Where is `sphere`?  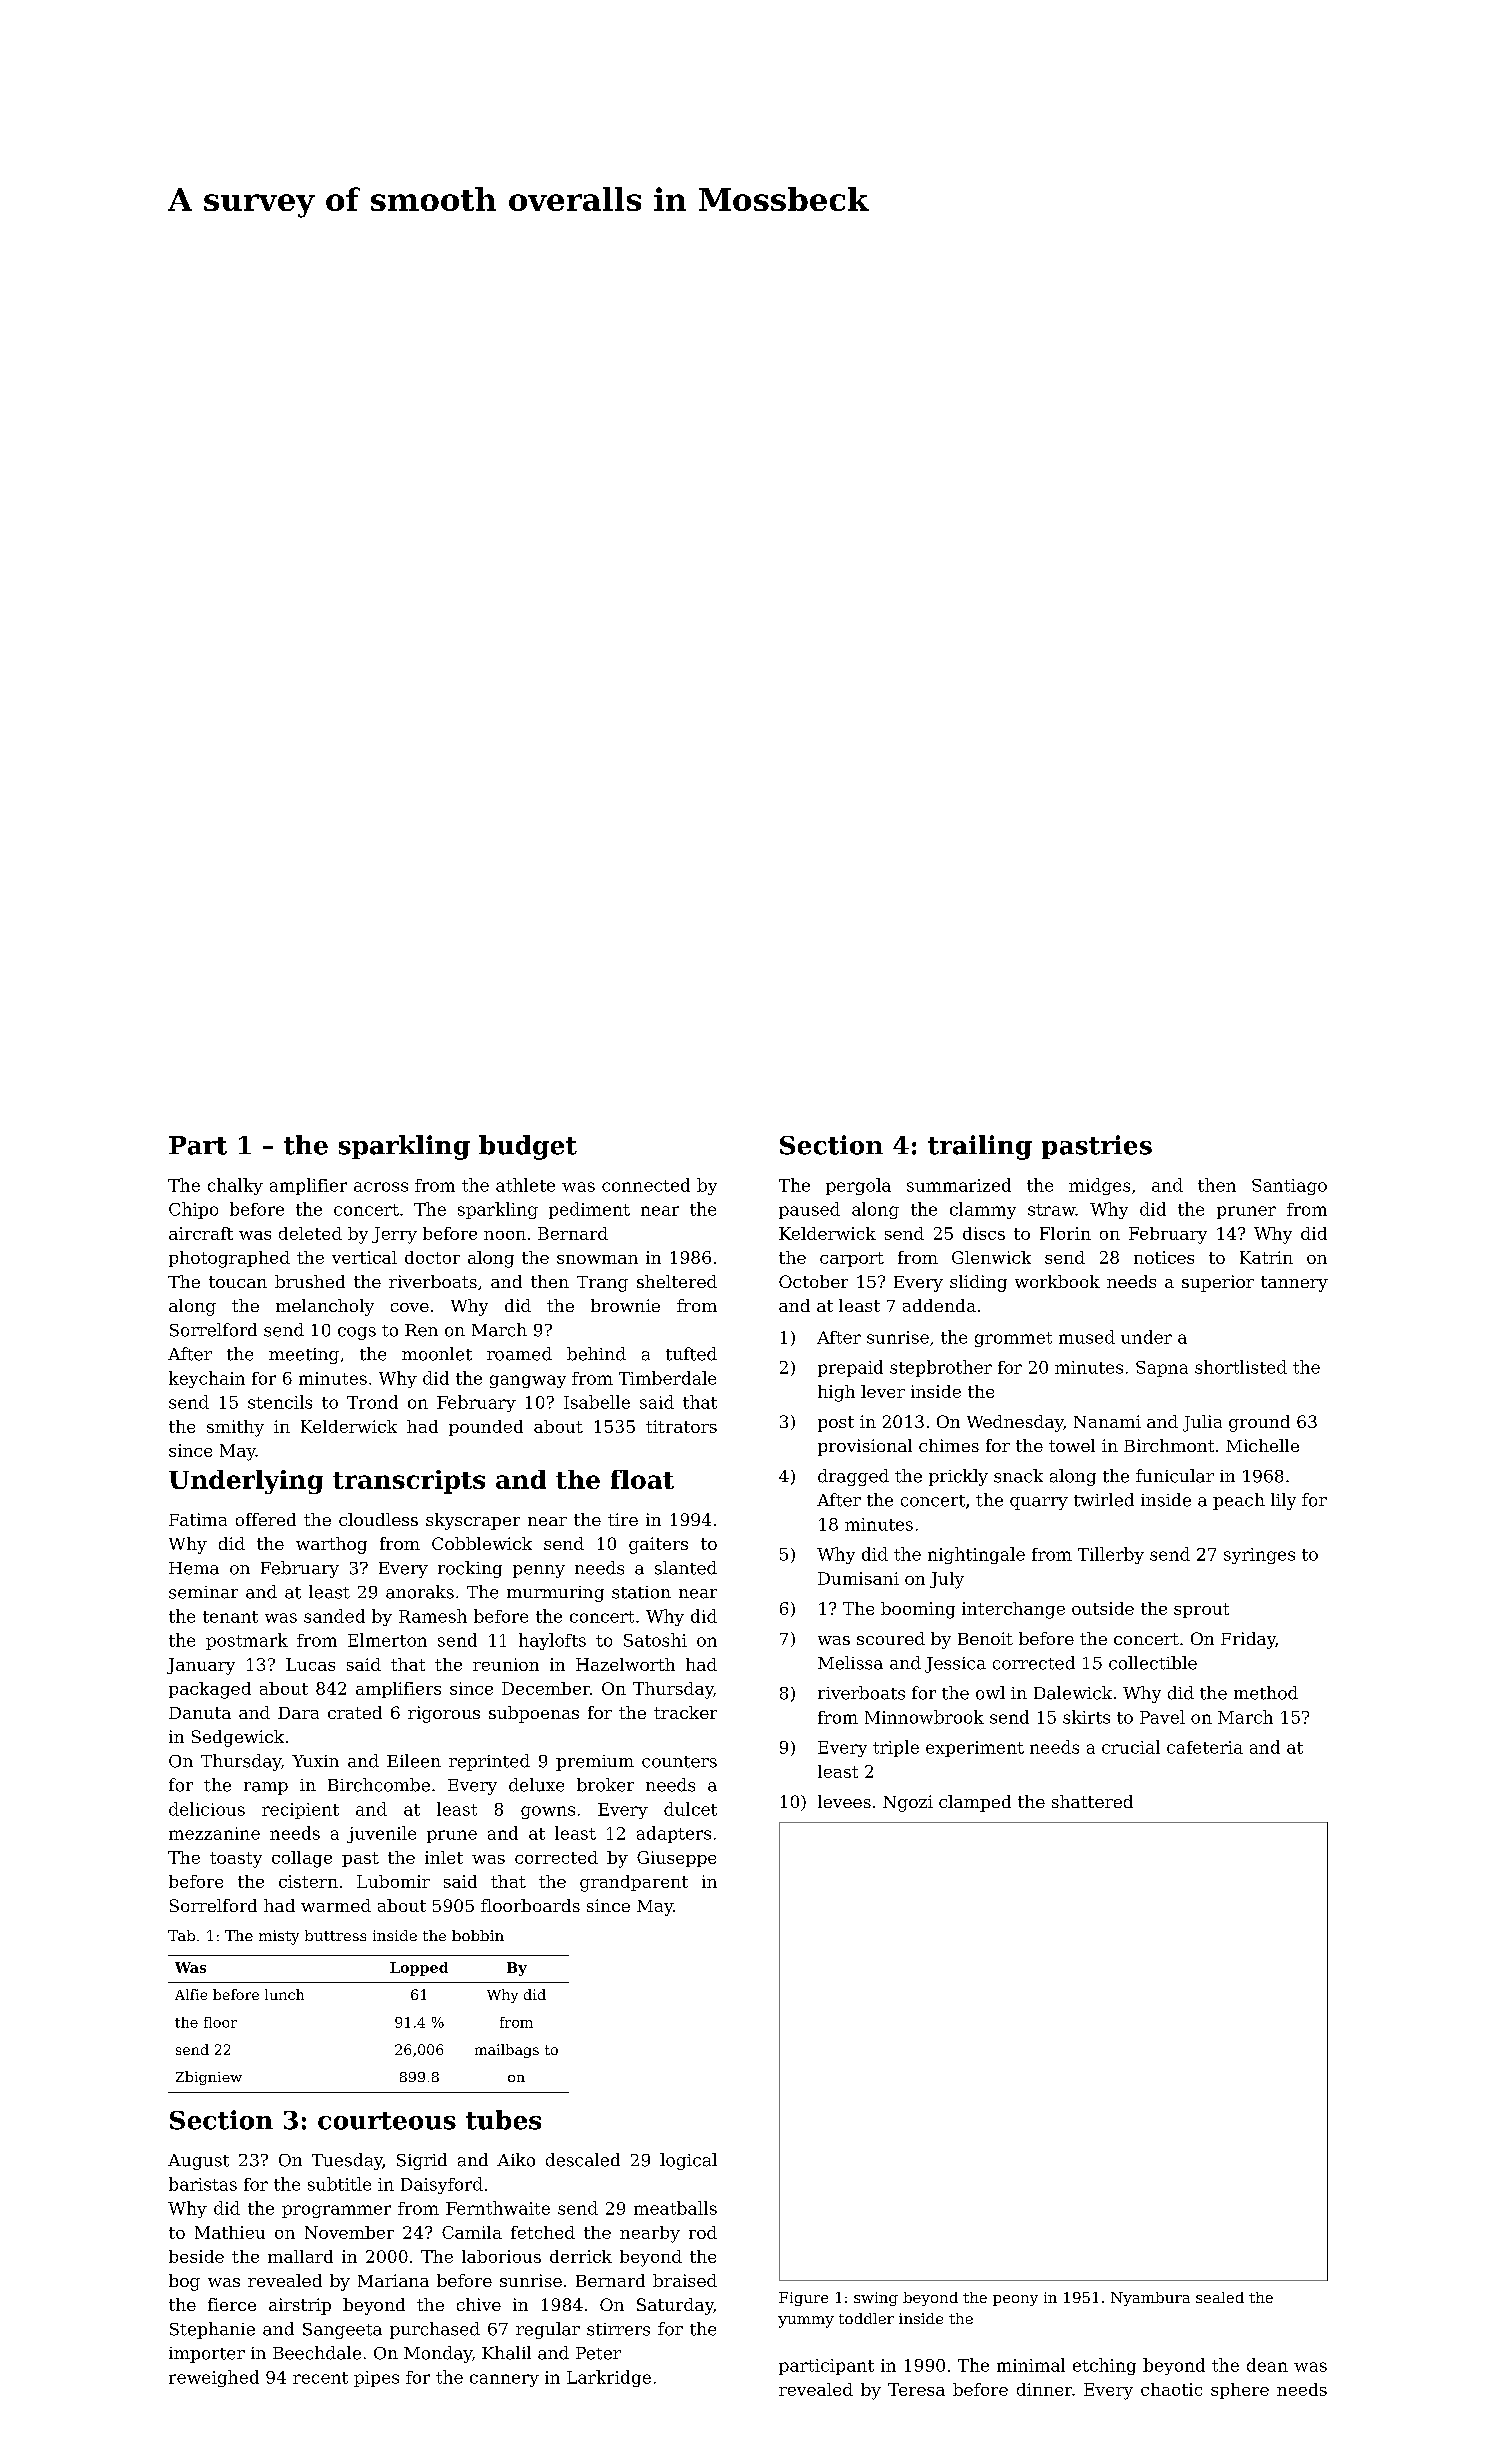
sphere is located at coordinates (1240, 2391).
